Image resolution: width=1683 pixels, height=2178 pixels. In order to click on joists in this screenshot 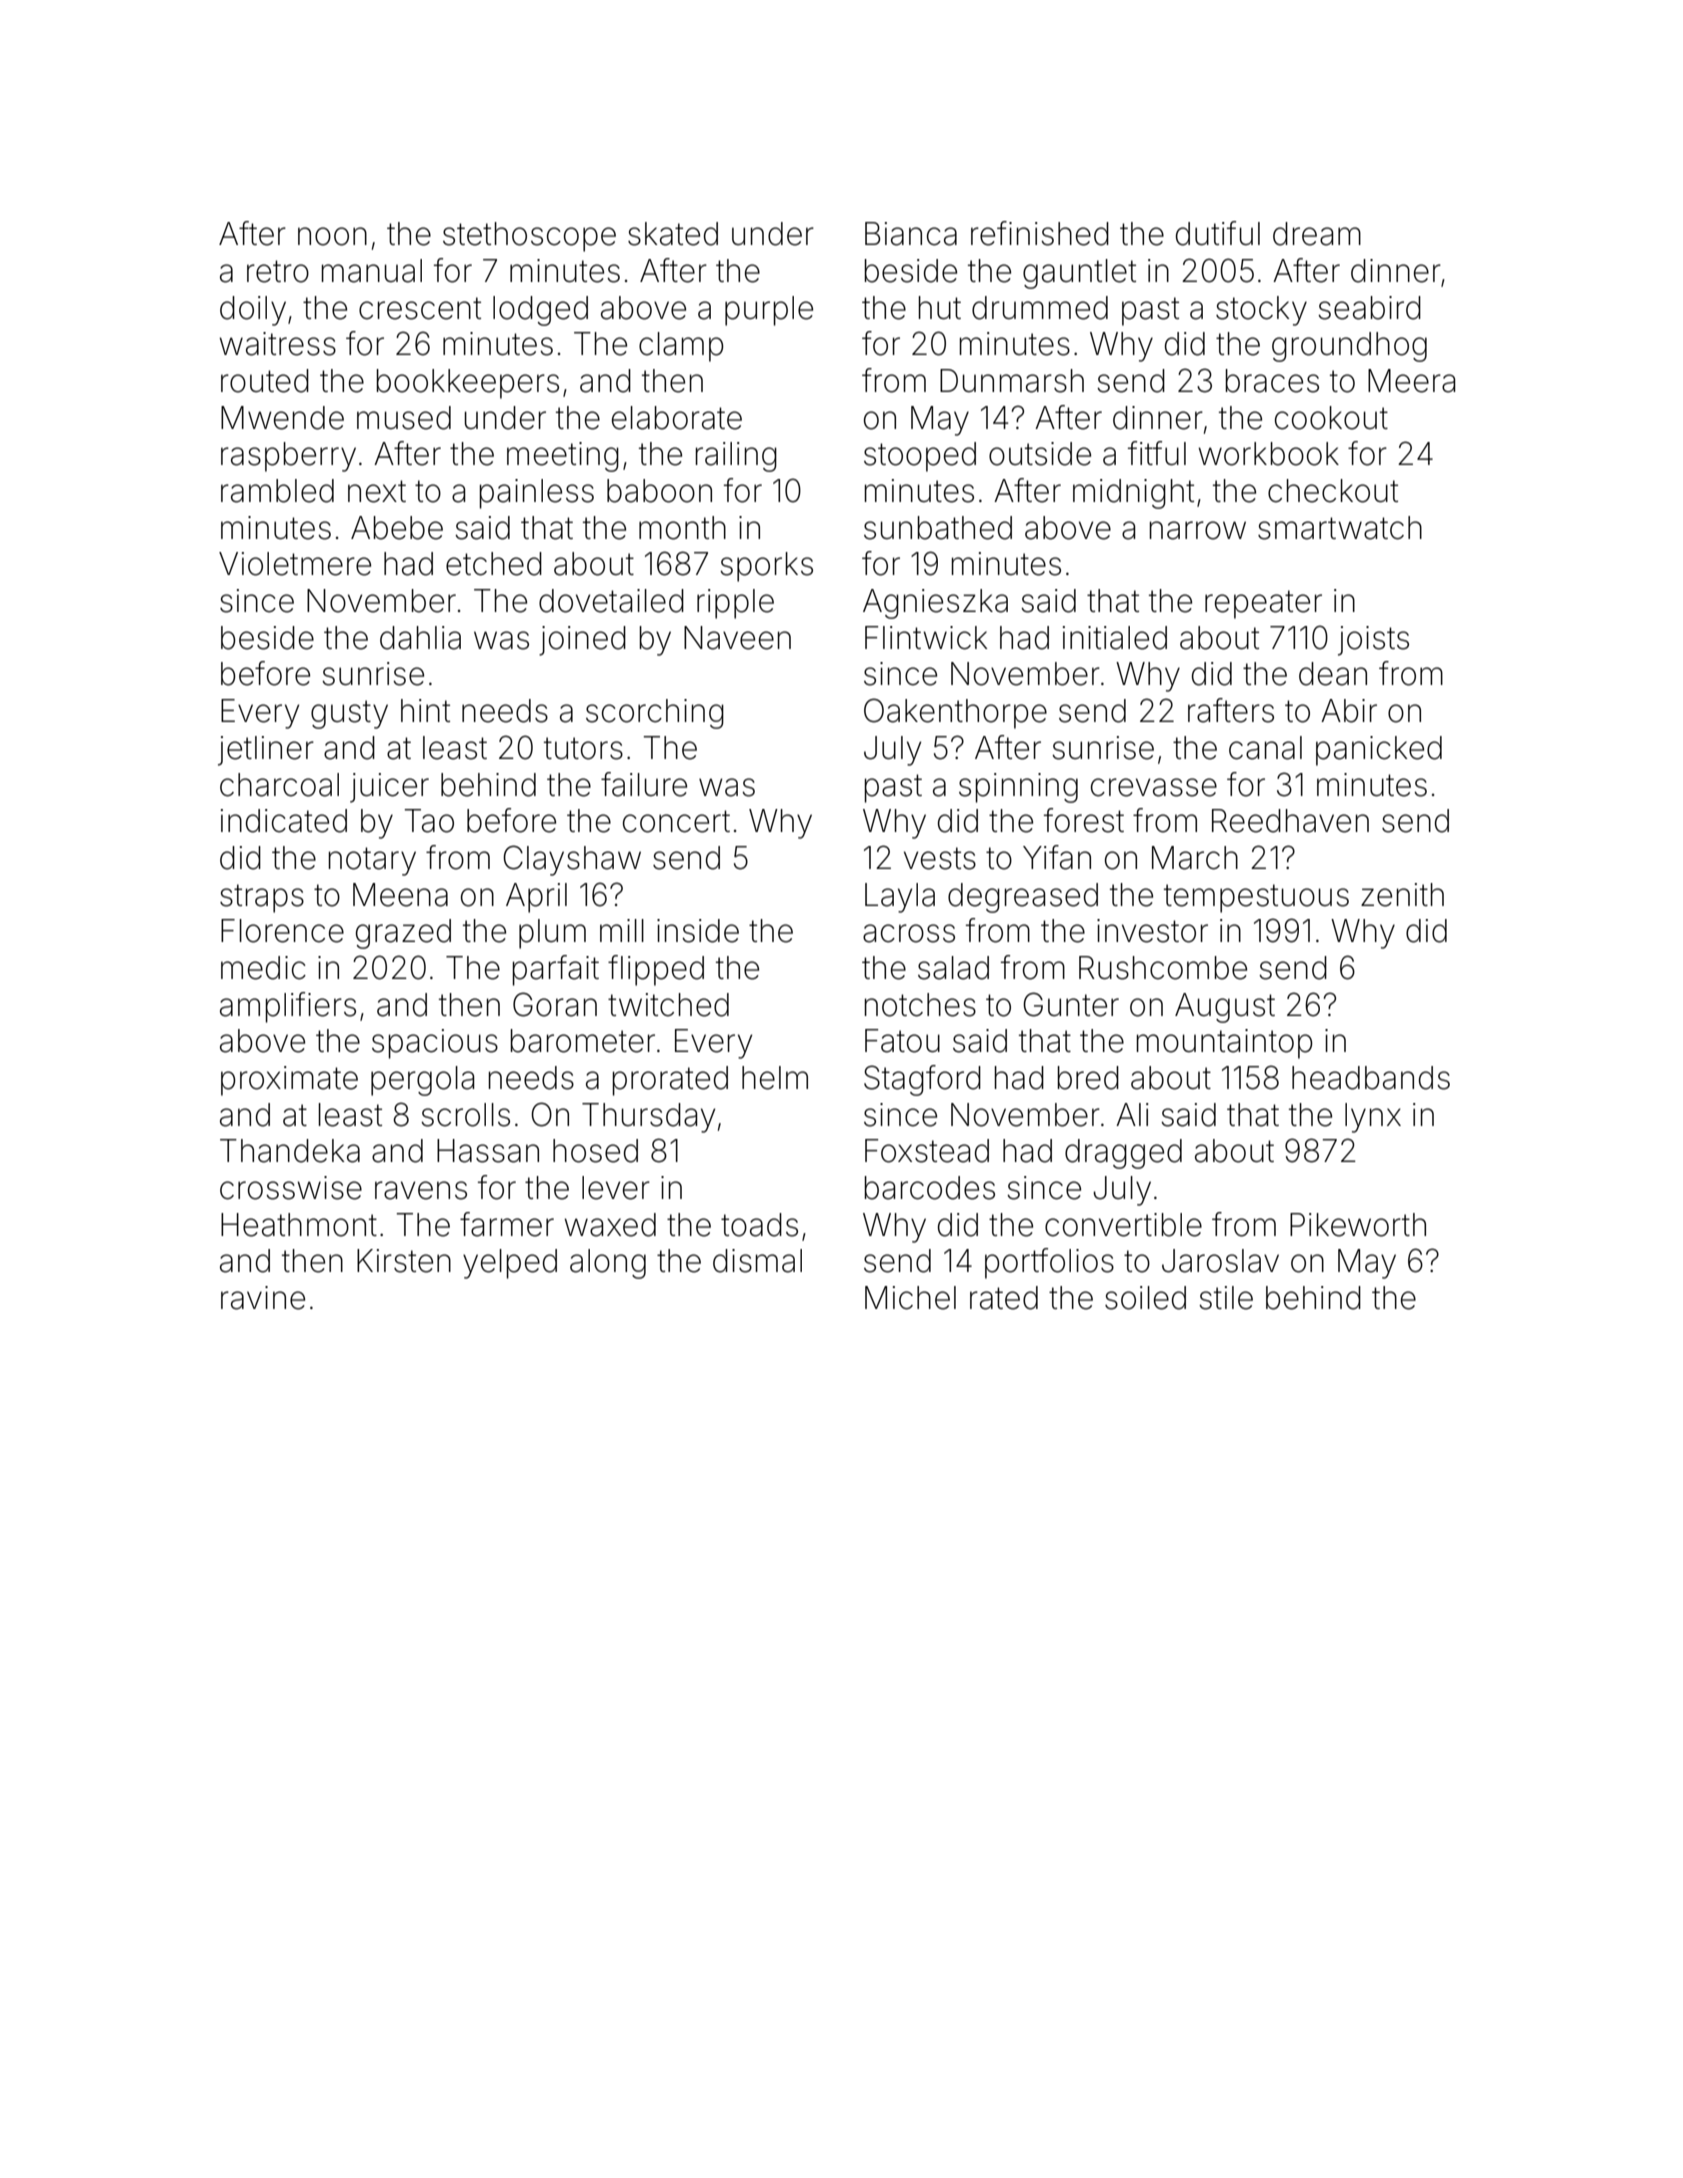, I will do `click(1373, 641)`.
